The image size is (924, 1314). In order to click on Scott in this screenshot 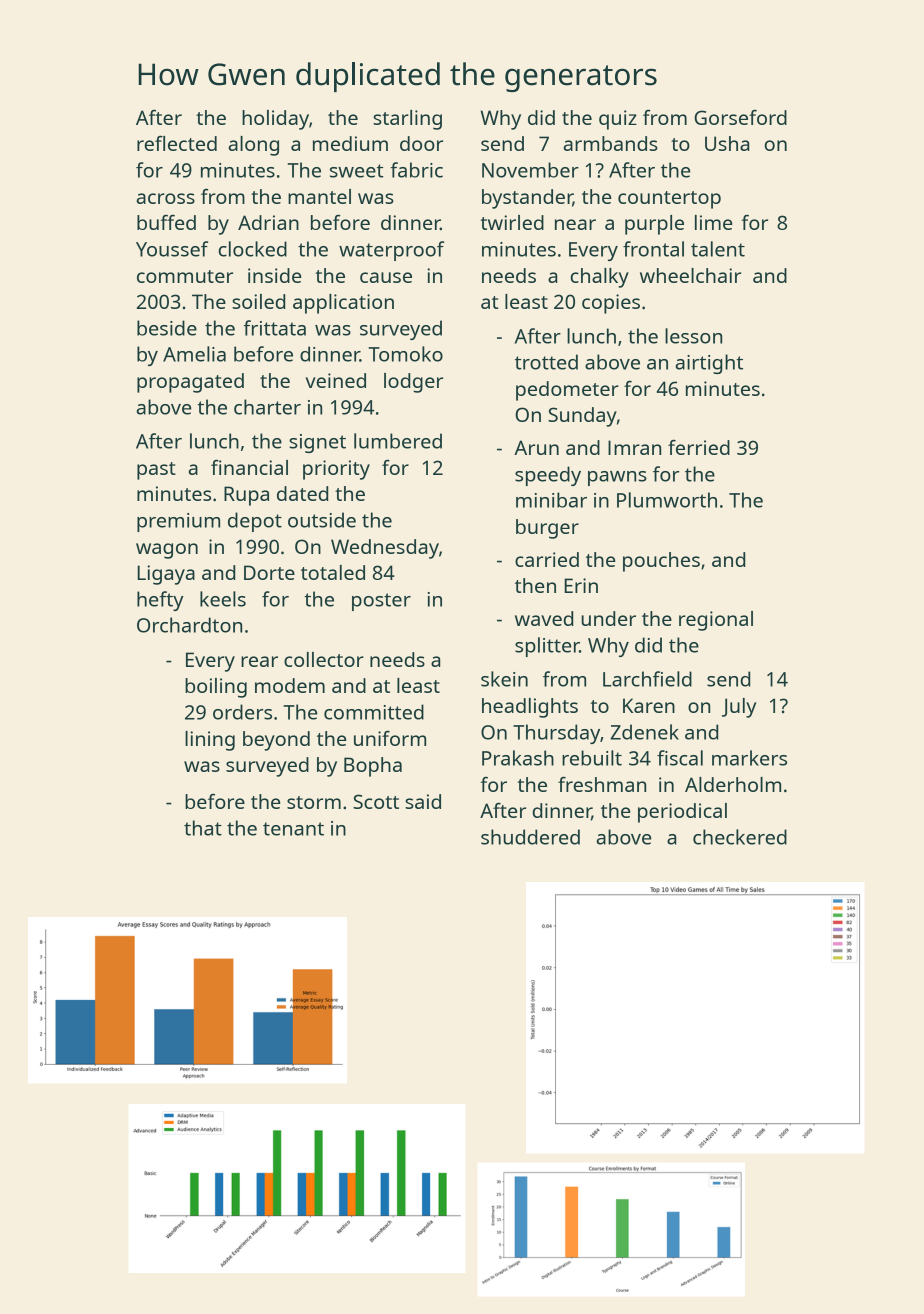, I will do `click(376, 801)`.
